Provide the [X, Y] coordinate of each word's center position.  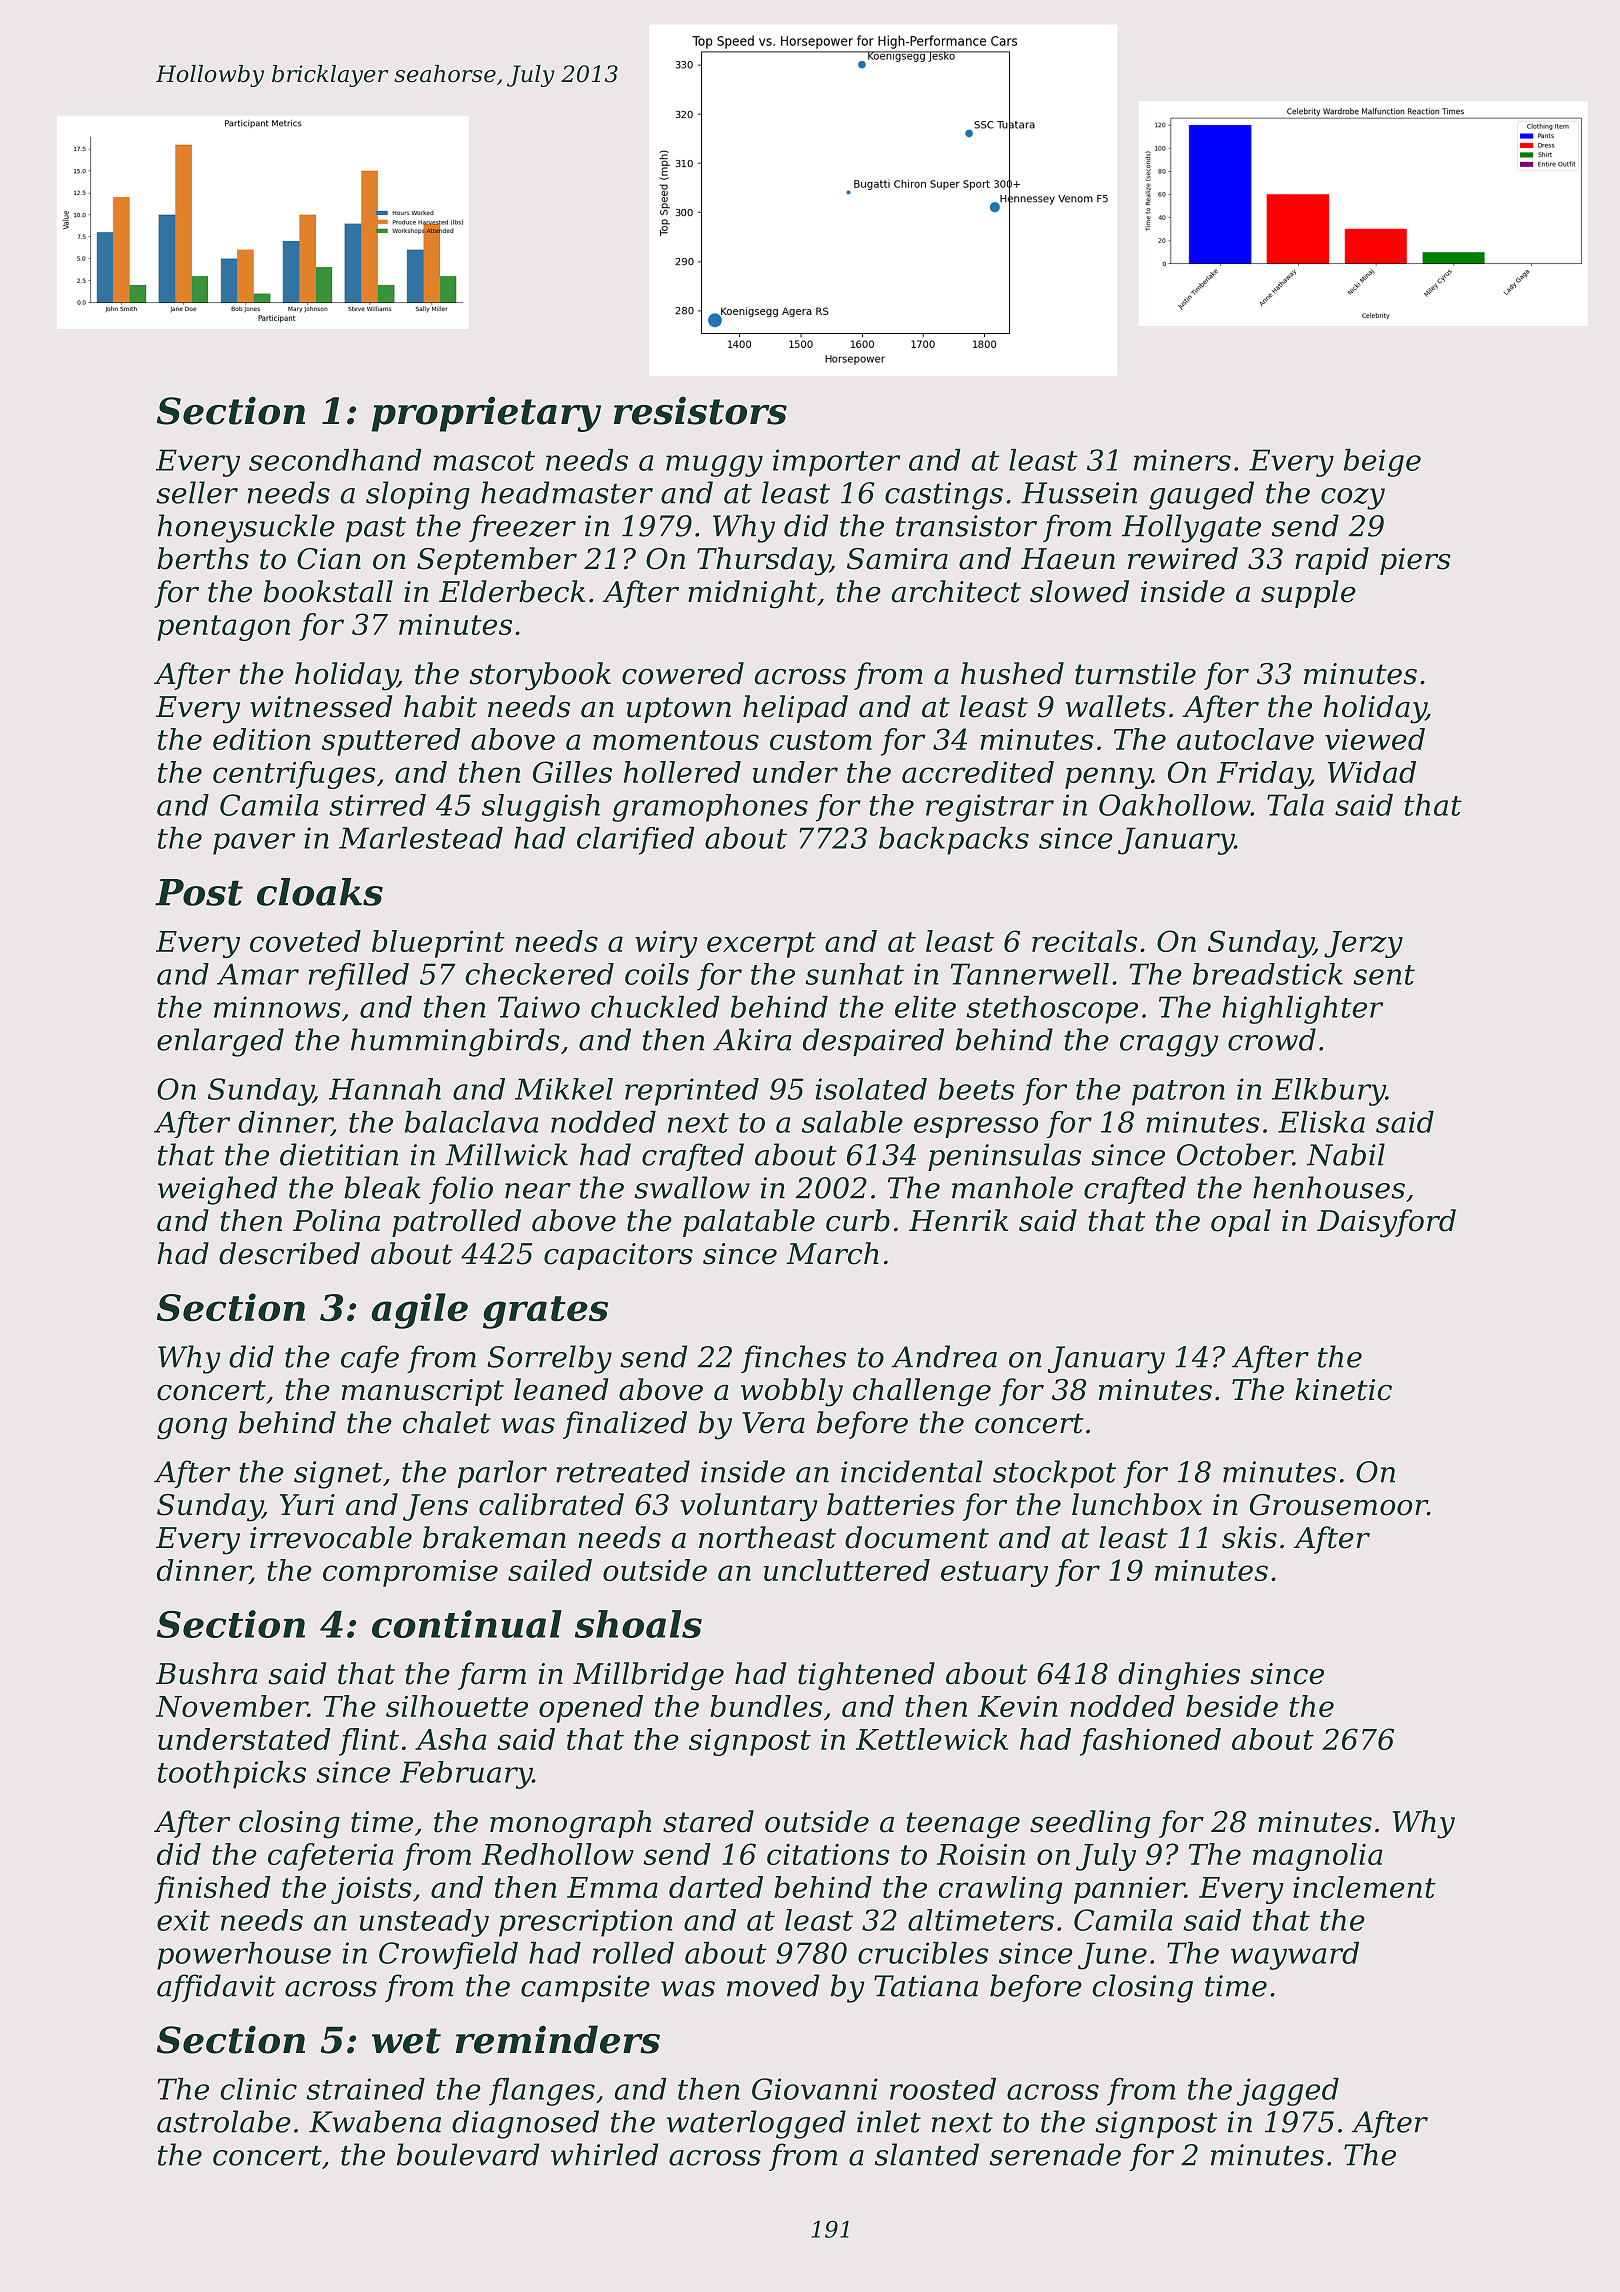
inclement [1364, 1887]
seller [197, 492]
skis [1249, 1537]
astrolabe [224, 2121]
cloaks [320, 892]
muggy [714, 466]
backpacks [954, 841]
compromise [410, 1573]
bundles [766, 1706]
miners [1182, 460]
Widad [1372, 772]
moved [773, 1985]
